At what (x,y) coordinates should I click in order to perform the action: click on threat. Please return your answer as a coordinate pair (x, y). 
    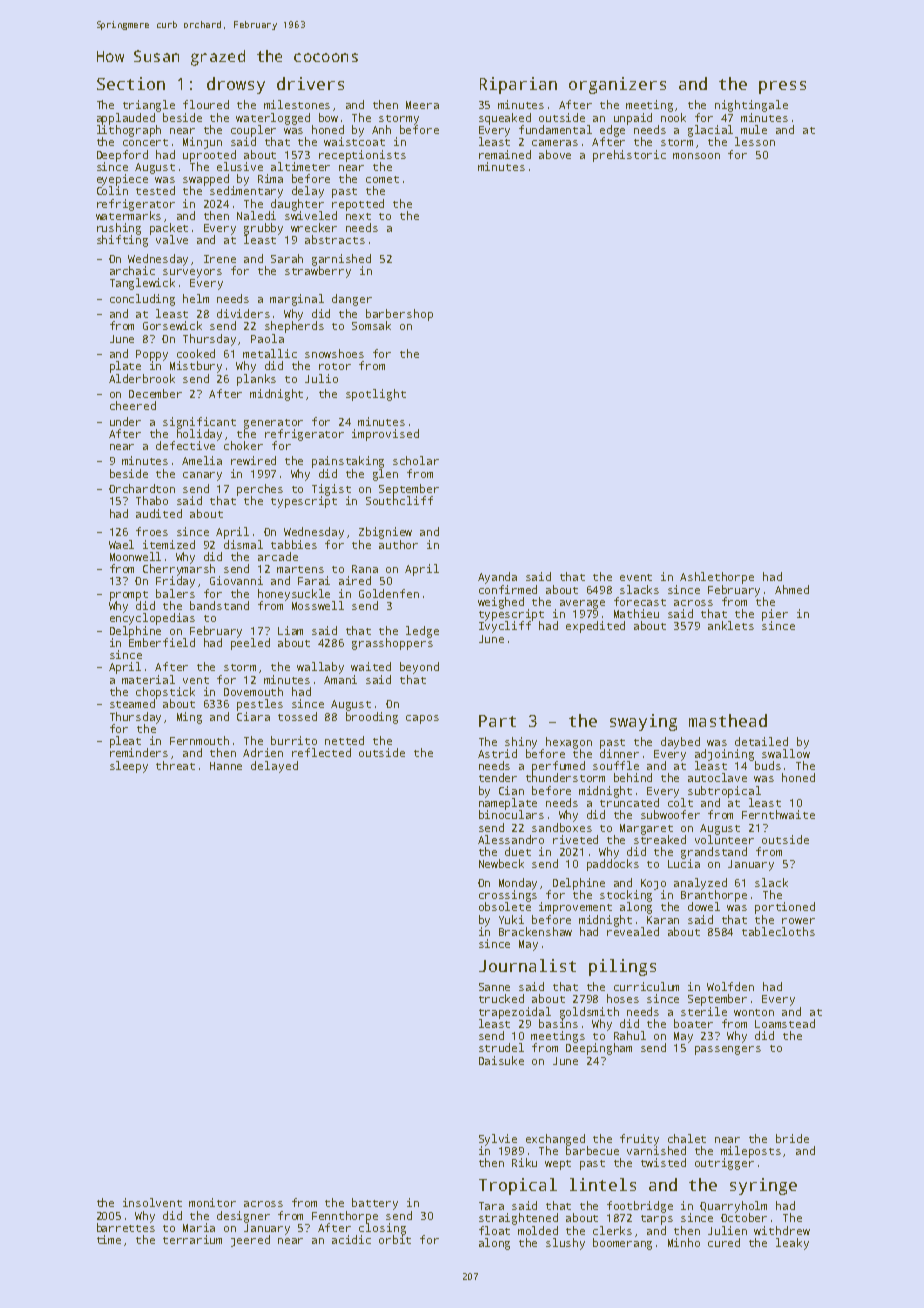
    Looking at the image, I should click on (175, 765).
